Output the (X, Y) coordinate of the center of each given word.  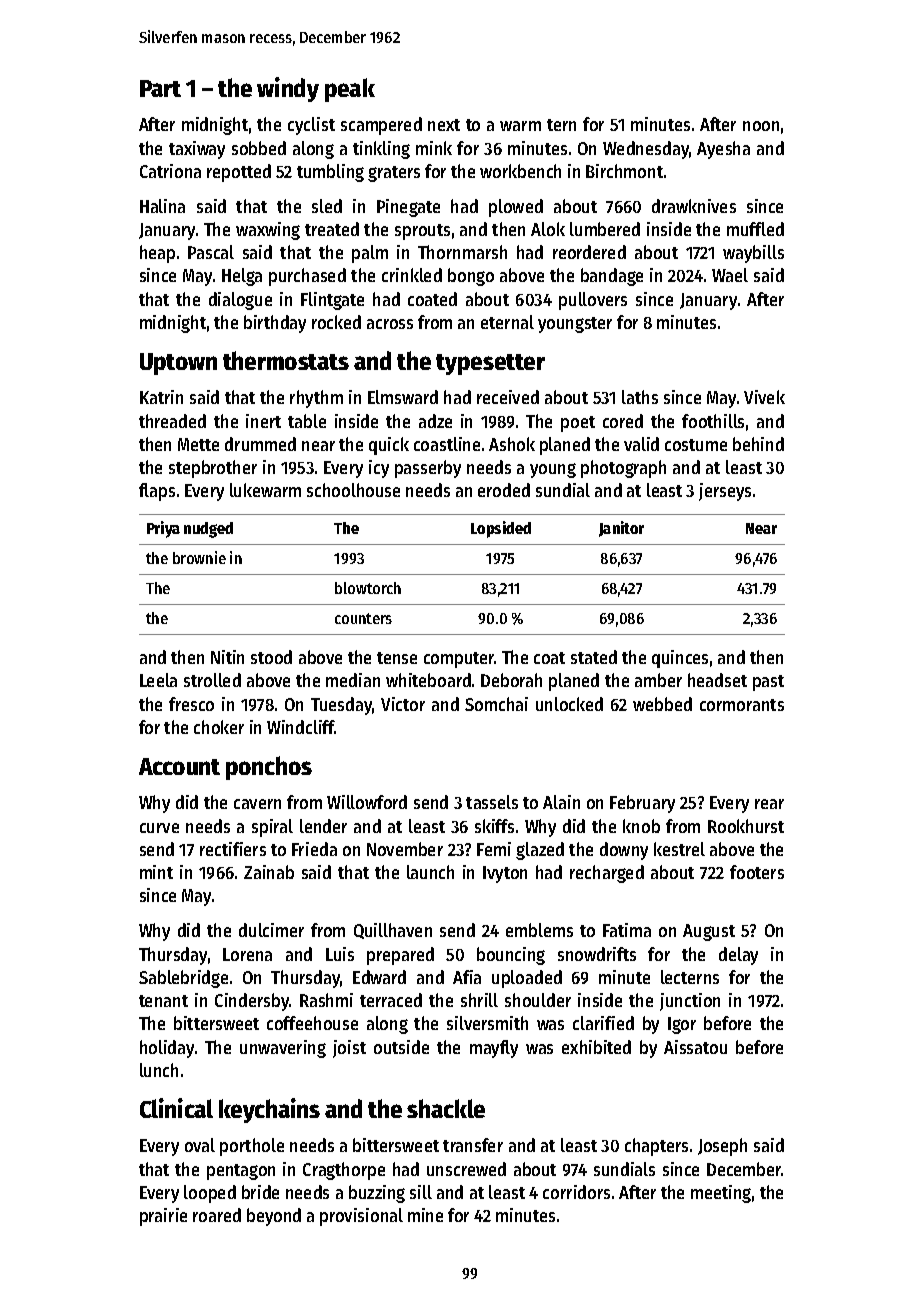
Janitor (621, 529)
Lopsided (501, 529)
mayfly (494, 1049)
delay (738, 956)
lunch (159, 1070)
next (444, 125)
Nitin (227, 657)
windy (288, 89)
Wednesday (646, 150)
